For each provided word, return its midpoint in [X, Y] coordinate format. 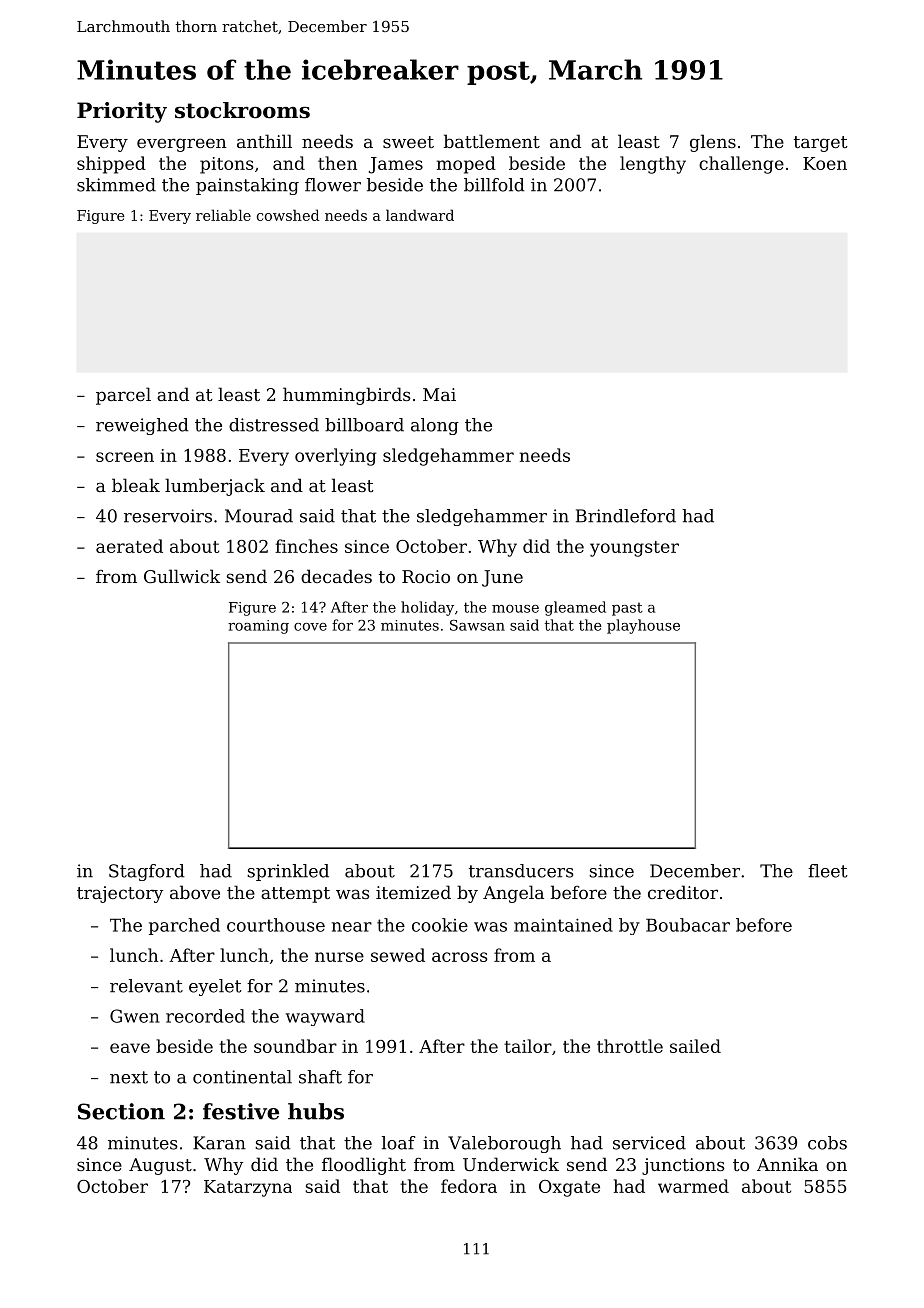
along [435, 426]
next [129, 1077]
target [821, 144]
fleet [828, 871]
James [396, 165]
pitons [226, 165]
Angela [513, 894]
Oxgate [569, 1188]
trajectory [120, 894]
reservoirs [168, 516]
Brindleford [626, 516]
